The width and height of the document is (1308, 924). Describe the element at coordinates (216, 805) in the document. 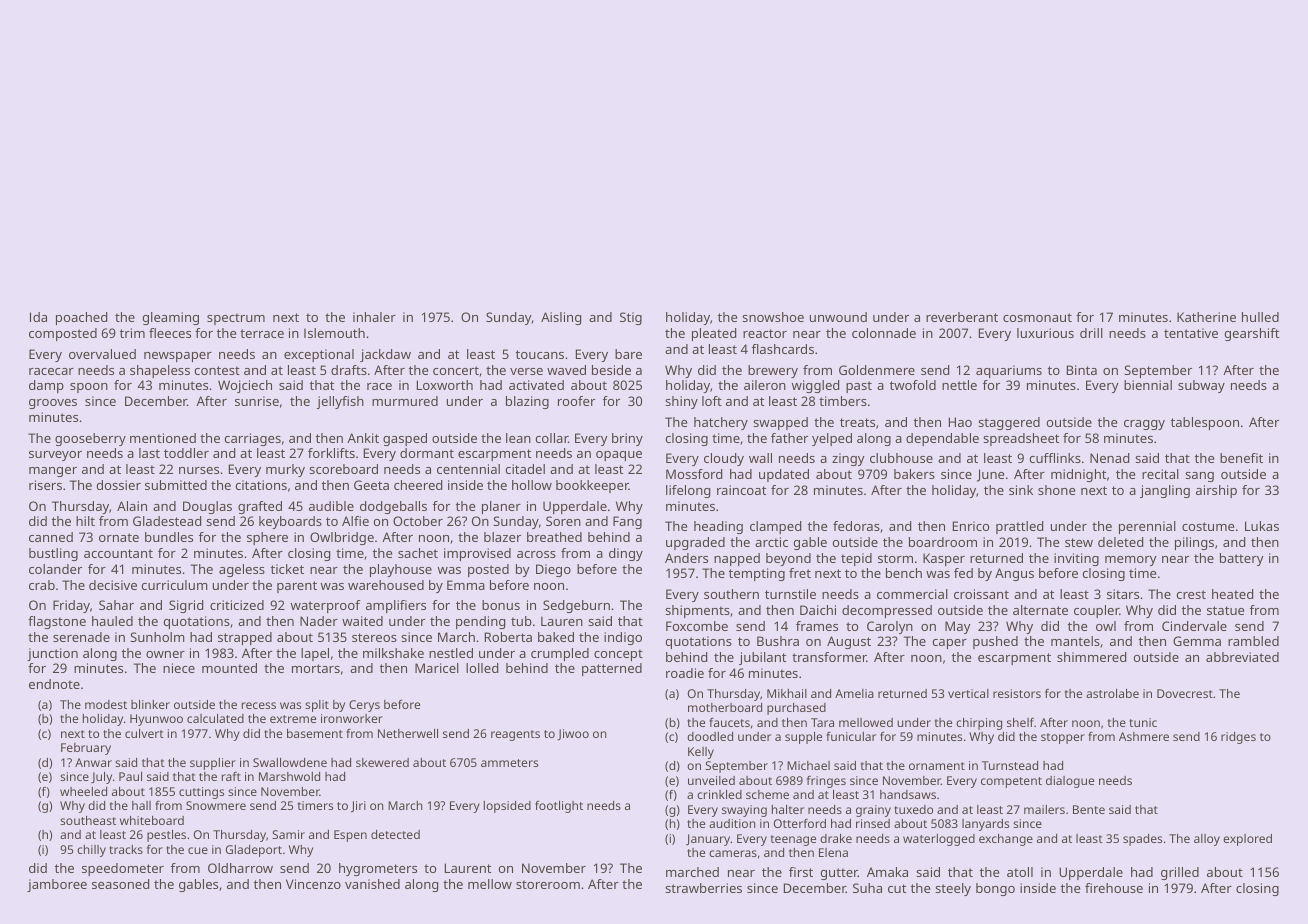

I see `Snowmere` at that location.
